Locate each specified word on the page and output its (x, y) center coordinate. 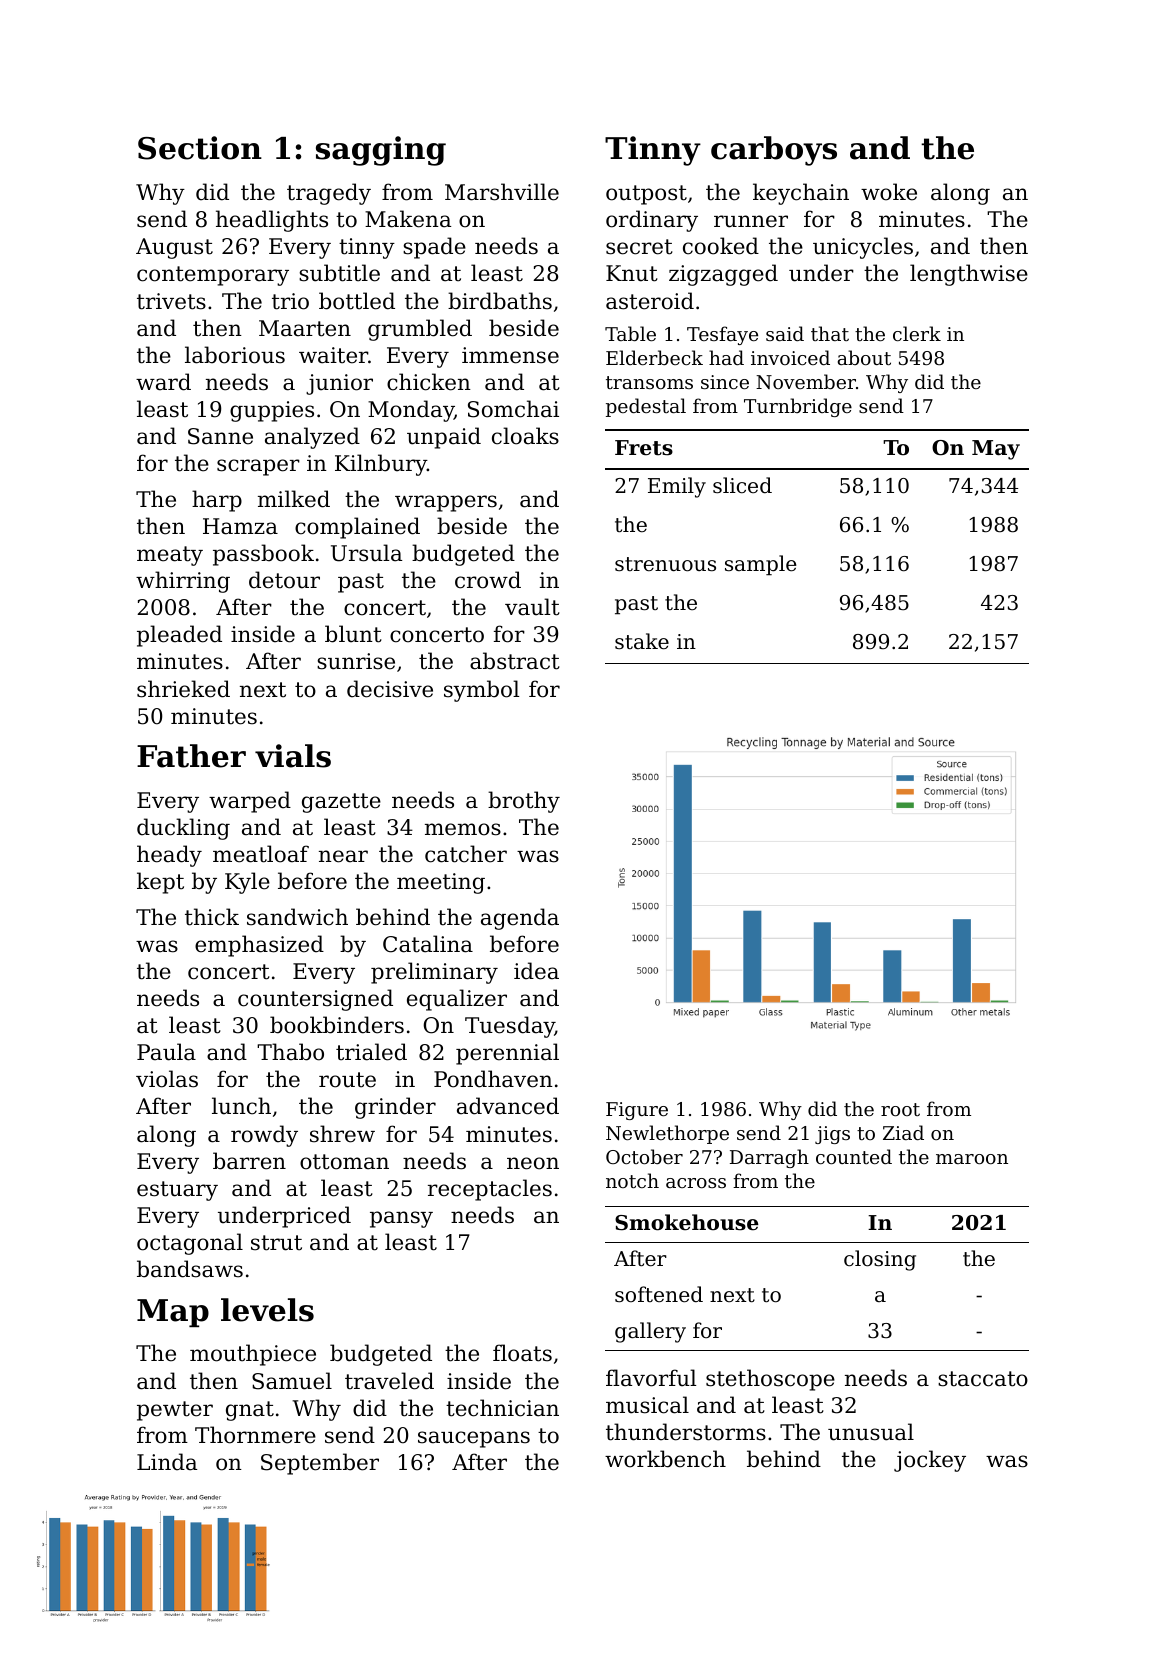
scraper (258, 467)
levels (267, 1310)
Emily (677, 487)
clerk (917, 333)
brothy (524, 802)
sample (761, 565)
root (900, 1109)
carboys (774, 151)
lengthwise (969, 275)
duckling (183, 829)
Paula (166, 1052)
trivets (171, 301)
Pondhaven (493, 1079)
